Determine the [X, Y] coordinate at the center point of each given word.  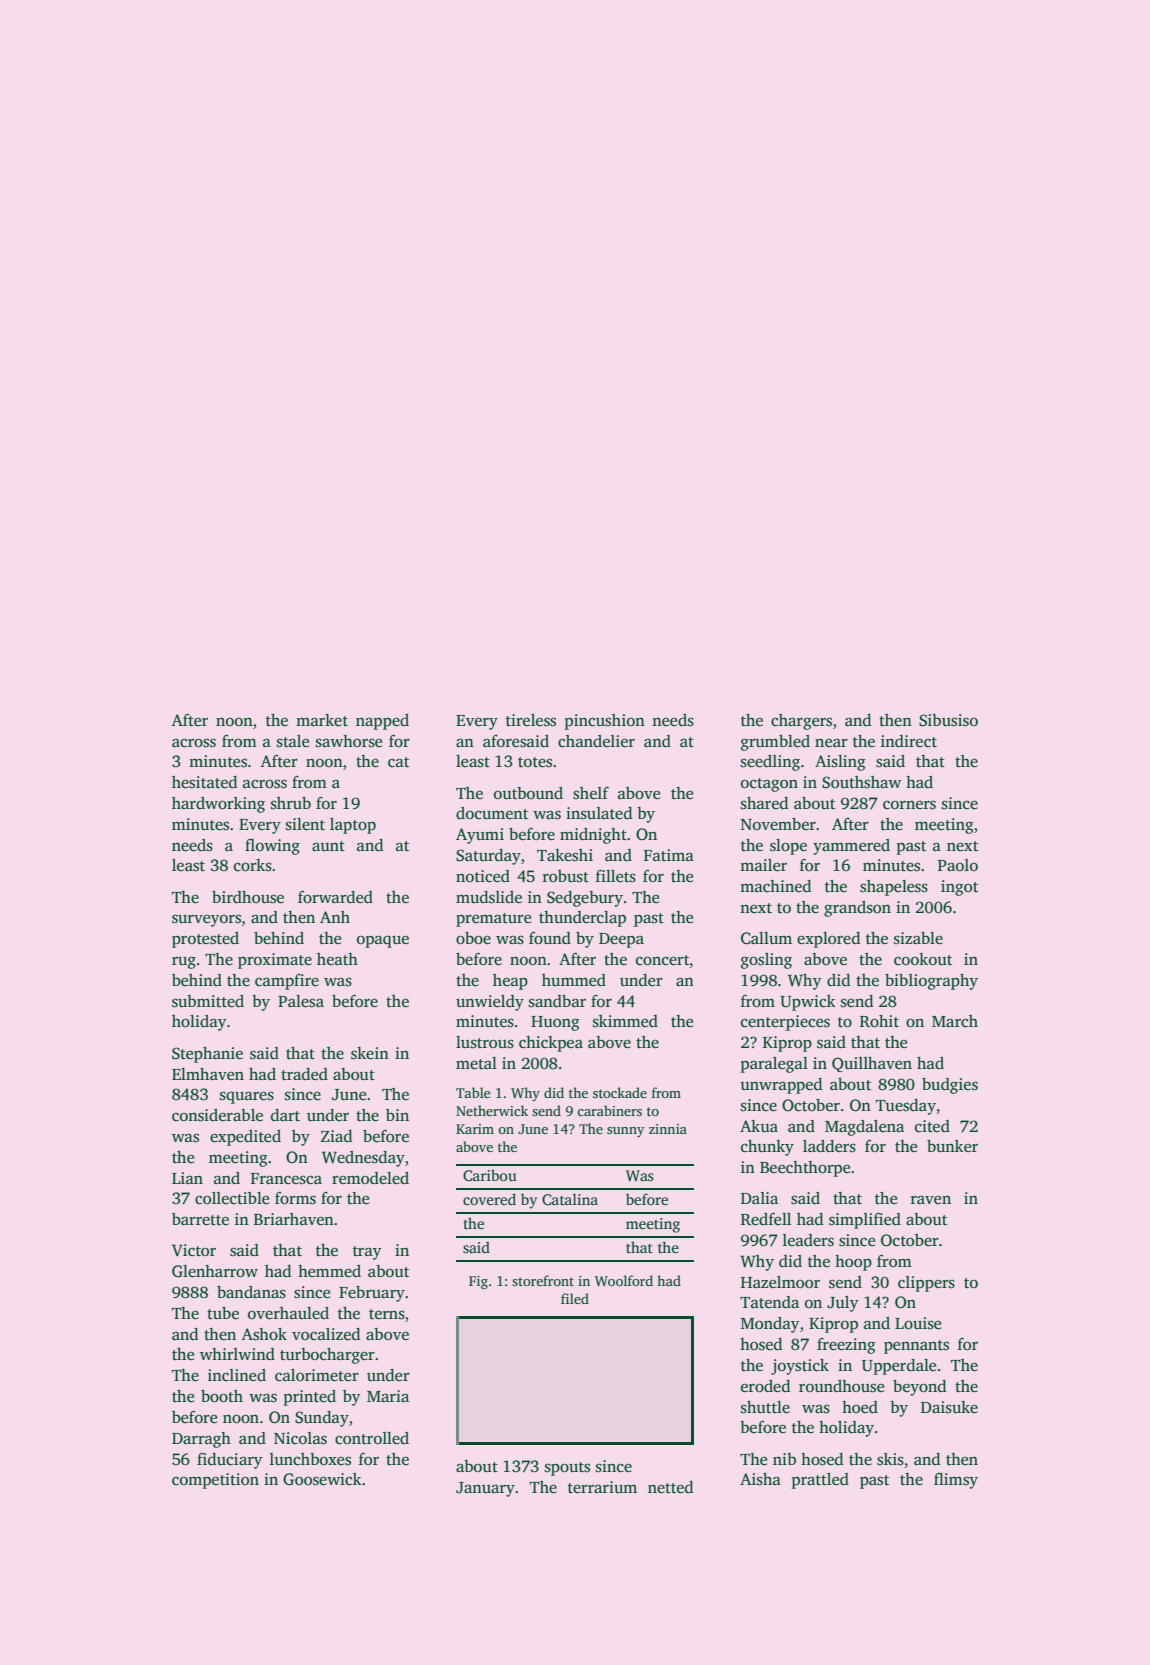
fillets [616, 876]
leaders [808, 1240]
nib [784, 1459]
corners [909, 805]
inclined [237, 1375]
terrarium [602, 1487]
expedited [245, 1138]
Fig [478, 1282]
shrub [291, 803]
